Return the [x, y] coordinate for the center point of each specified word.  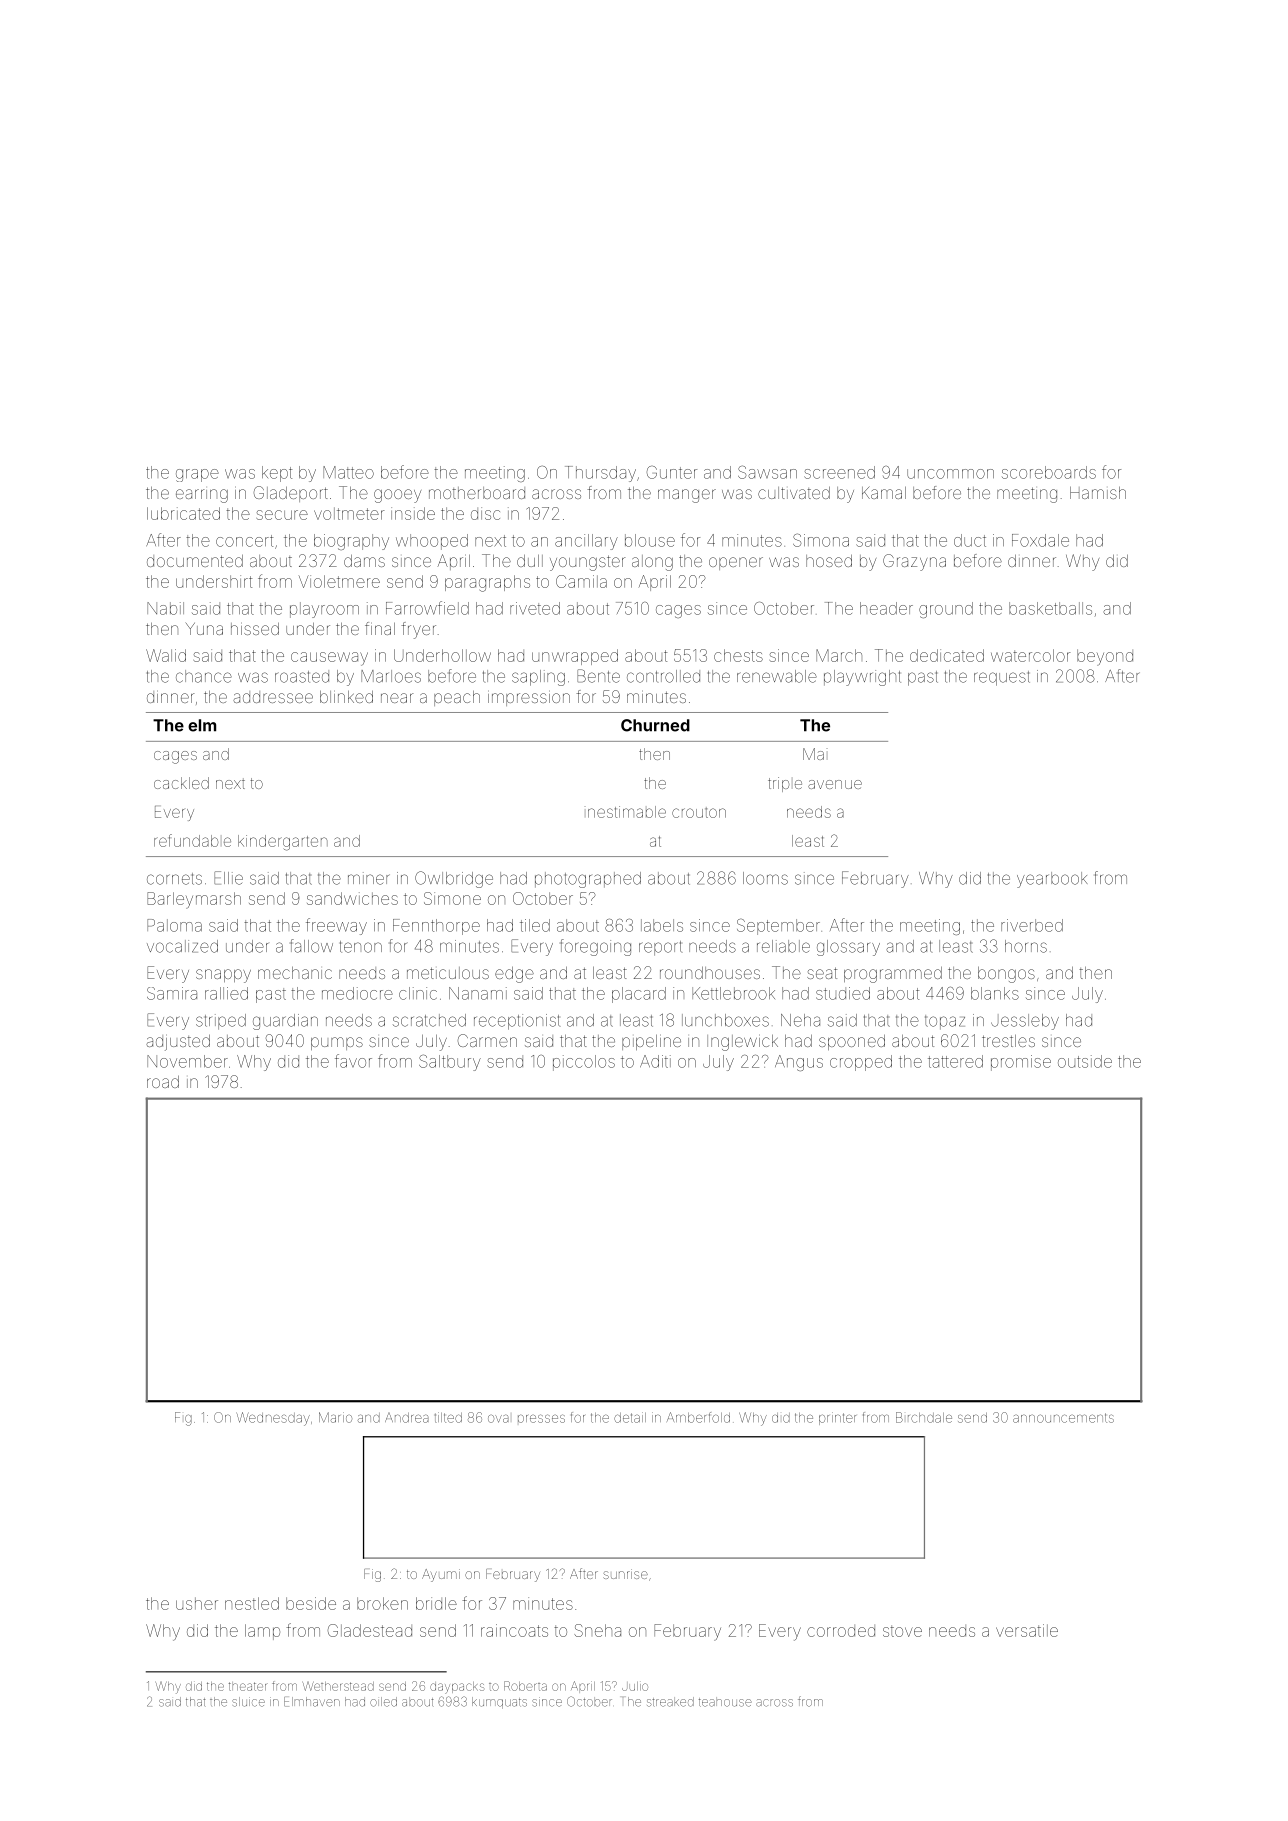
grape [197, 475]
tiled [535, 925]
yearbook [1052, 880]
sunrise [625, 1574]
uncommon [950, 474]
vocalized [182, 946]
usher [197, 1603]
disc [485, 513]
